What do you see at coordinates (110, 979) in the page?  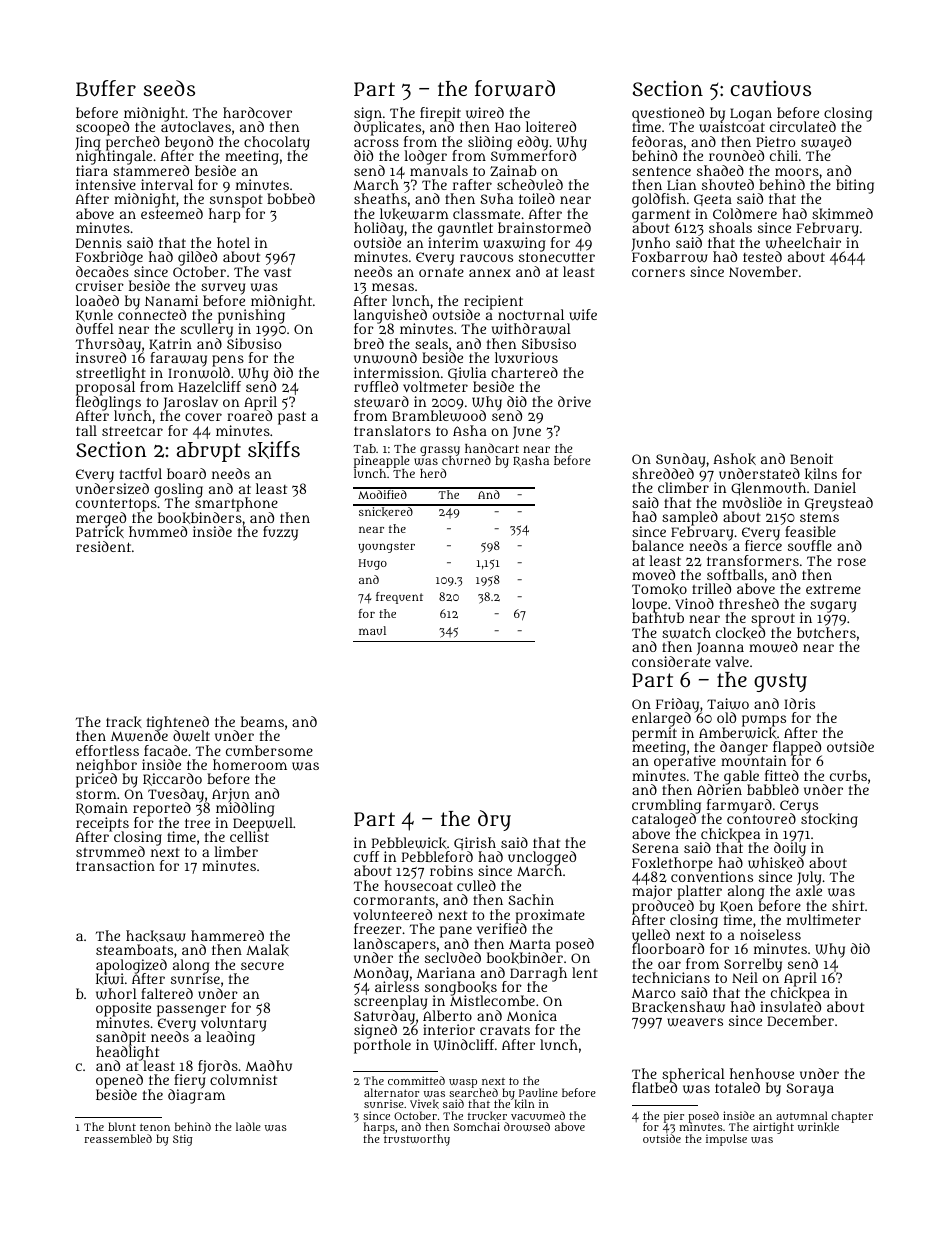 I see `kiwi` at bounding box center [110, 979].
